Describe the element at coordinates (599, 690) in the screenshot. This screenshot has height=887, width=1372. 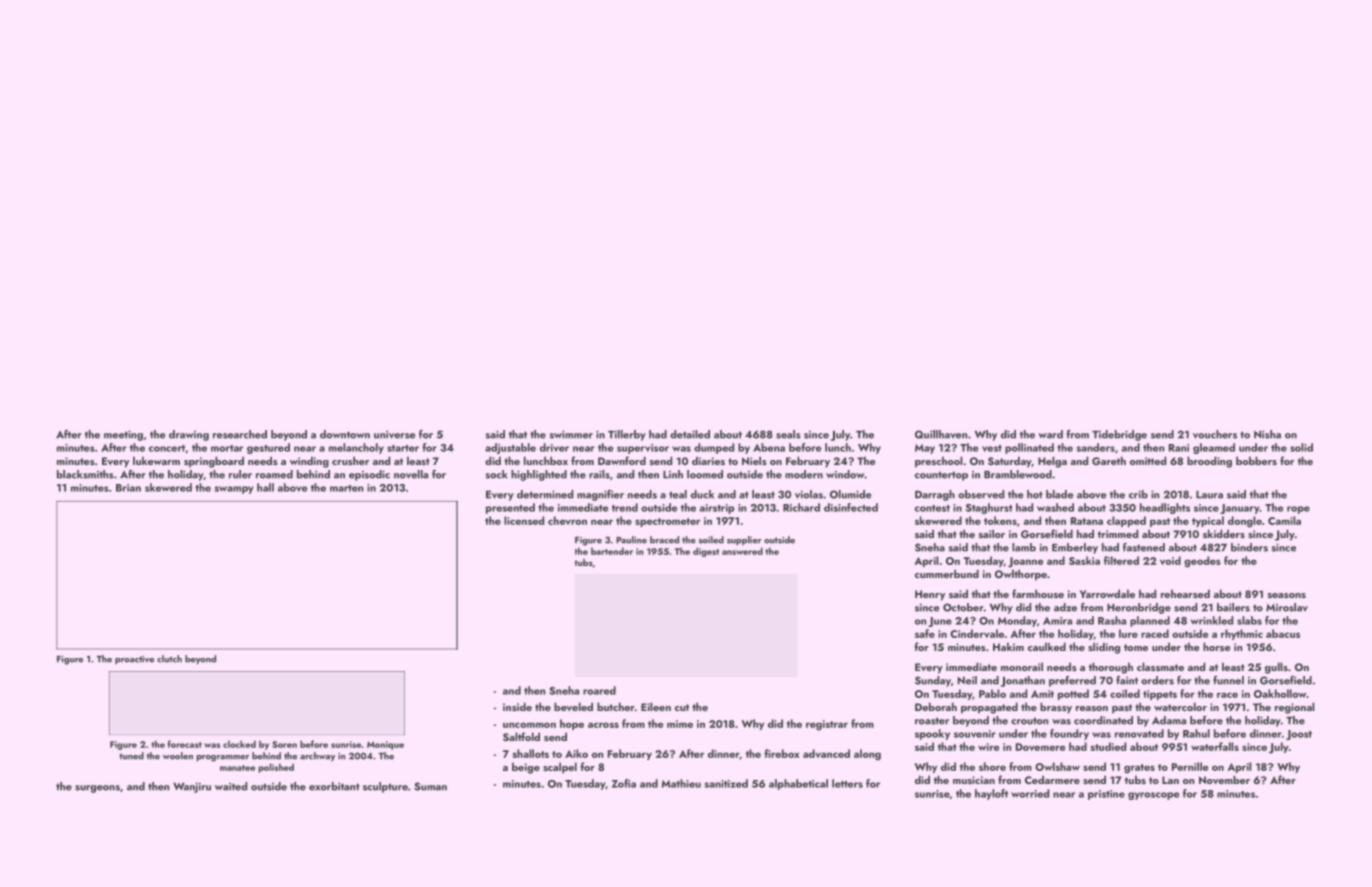
I see `roared` at that location.
